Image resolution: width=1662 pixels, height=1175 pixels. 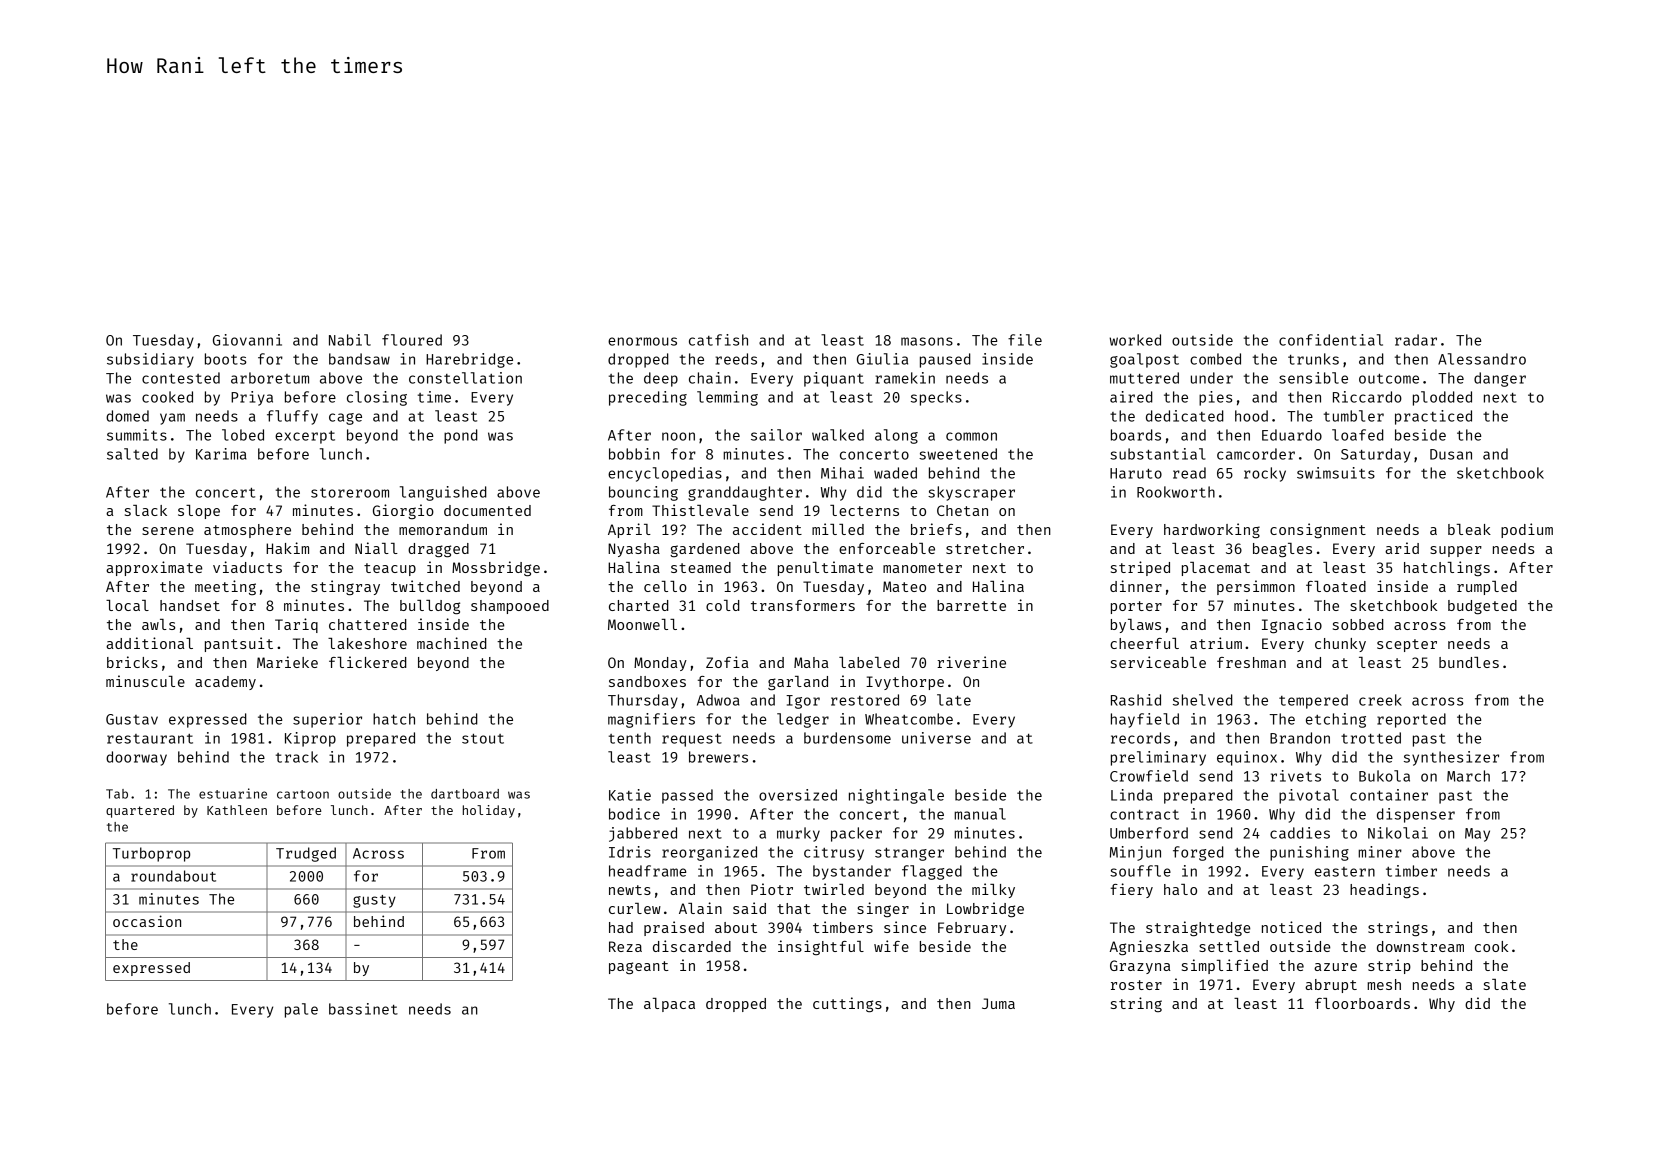 I want to click on noticed, so click(x=1291, y=927).
